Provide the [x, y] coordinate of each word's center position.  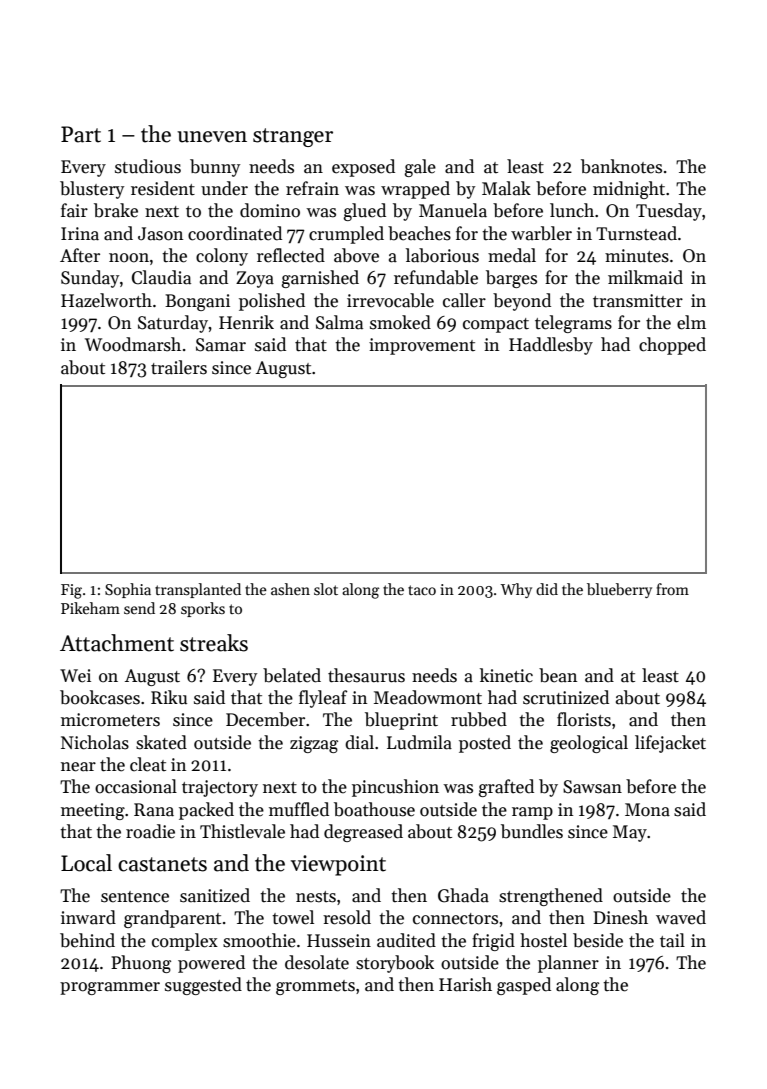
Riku [169, 697]
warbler [541, 233]
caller [464, 300]
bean [558, 675]
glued [365, 212]
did [547, 589]
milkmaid [645, 277]
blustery [92, 190]
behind [87, 940]
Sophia [128, 590]
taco [422, 590]
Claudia [161, 277]
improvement [422, 346]
